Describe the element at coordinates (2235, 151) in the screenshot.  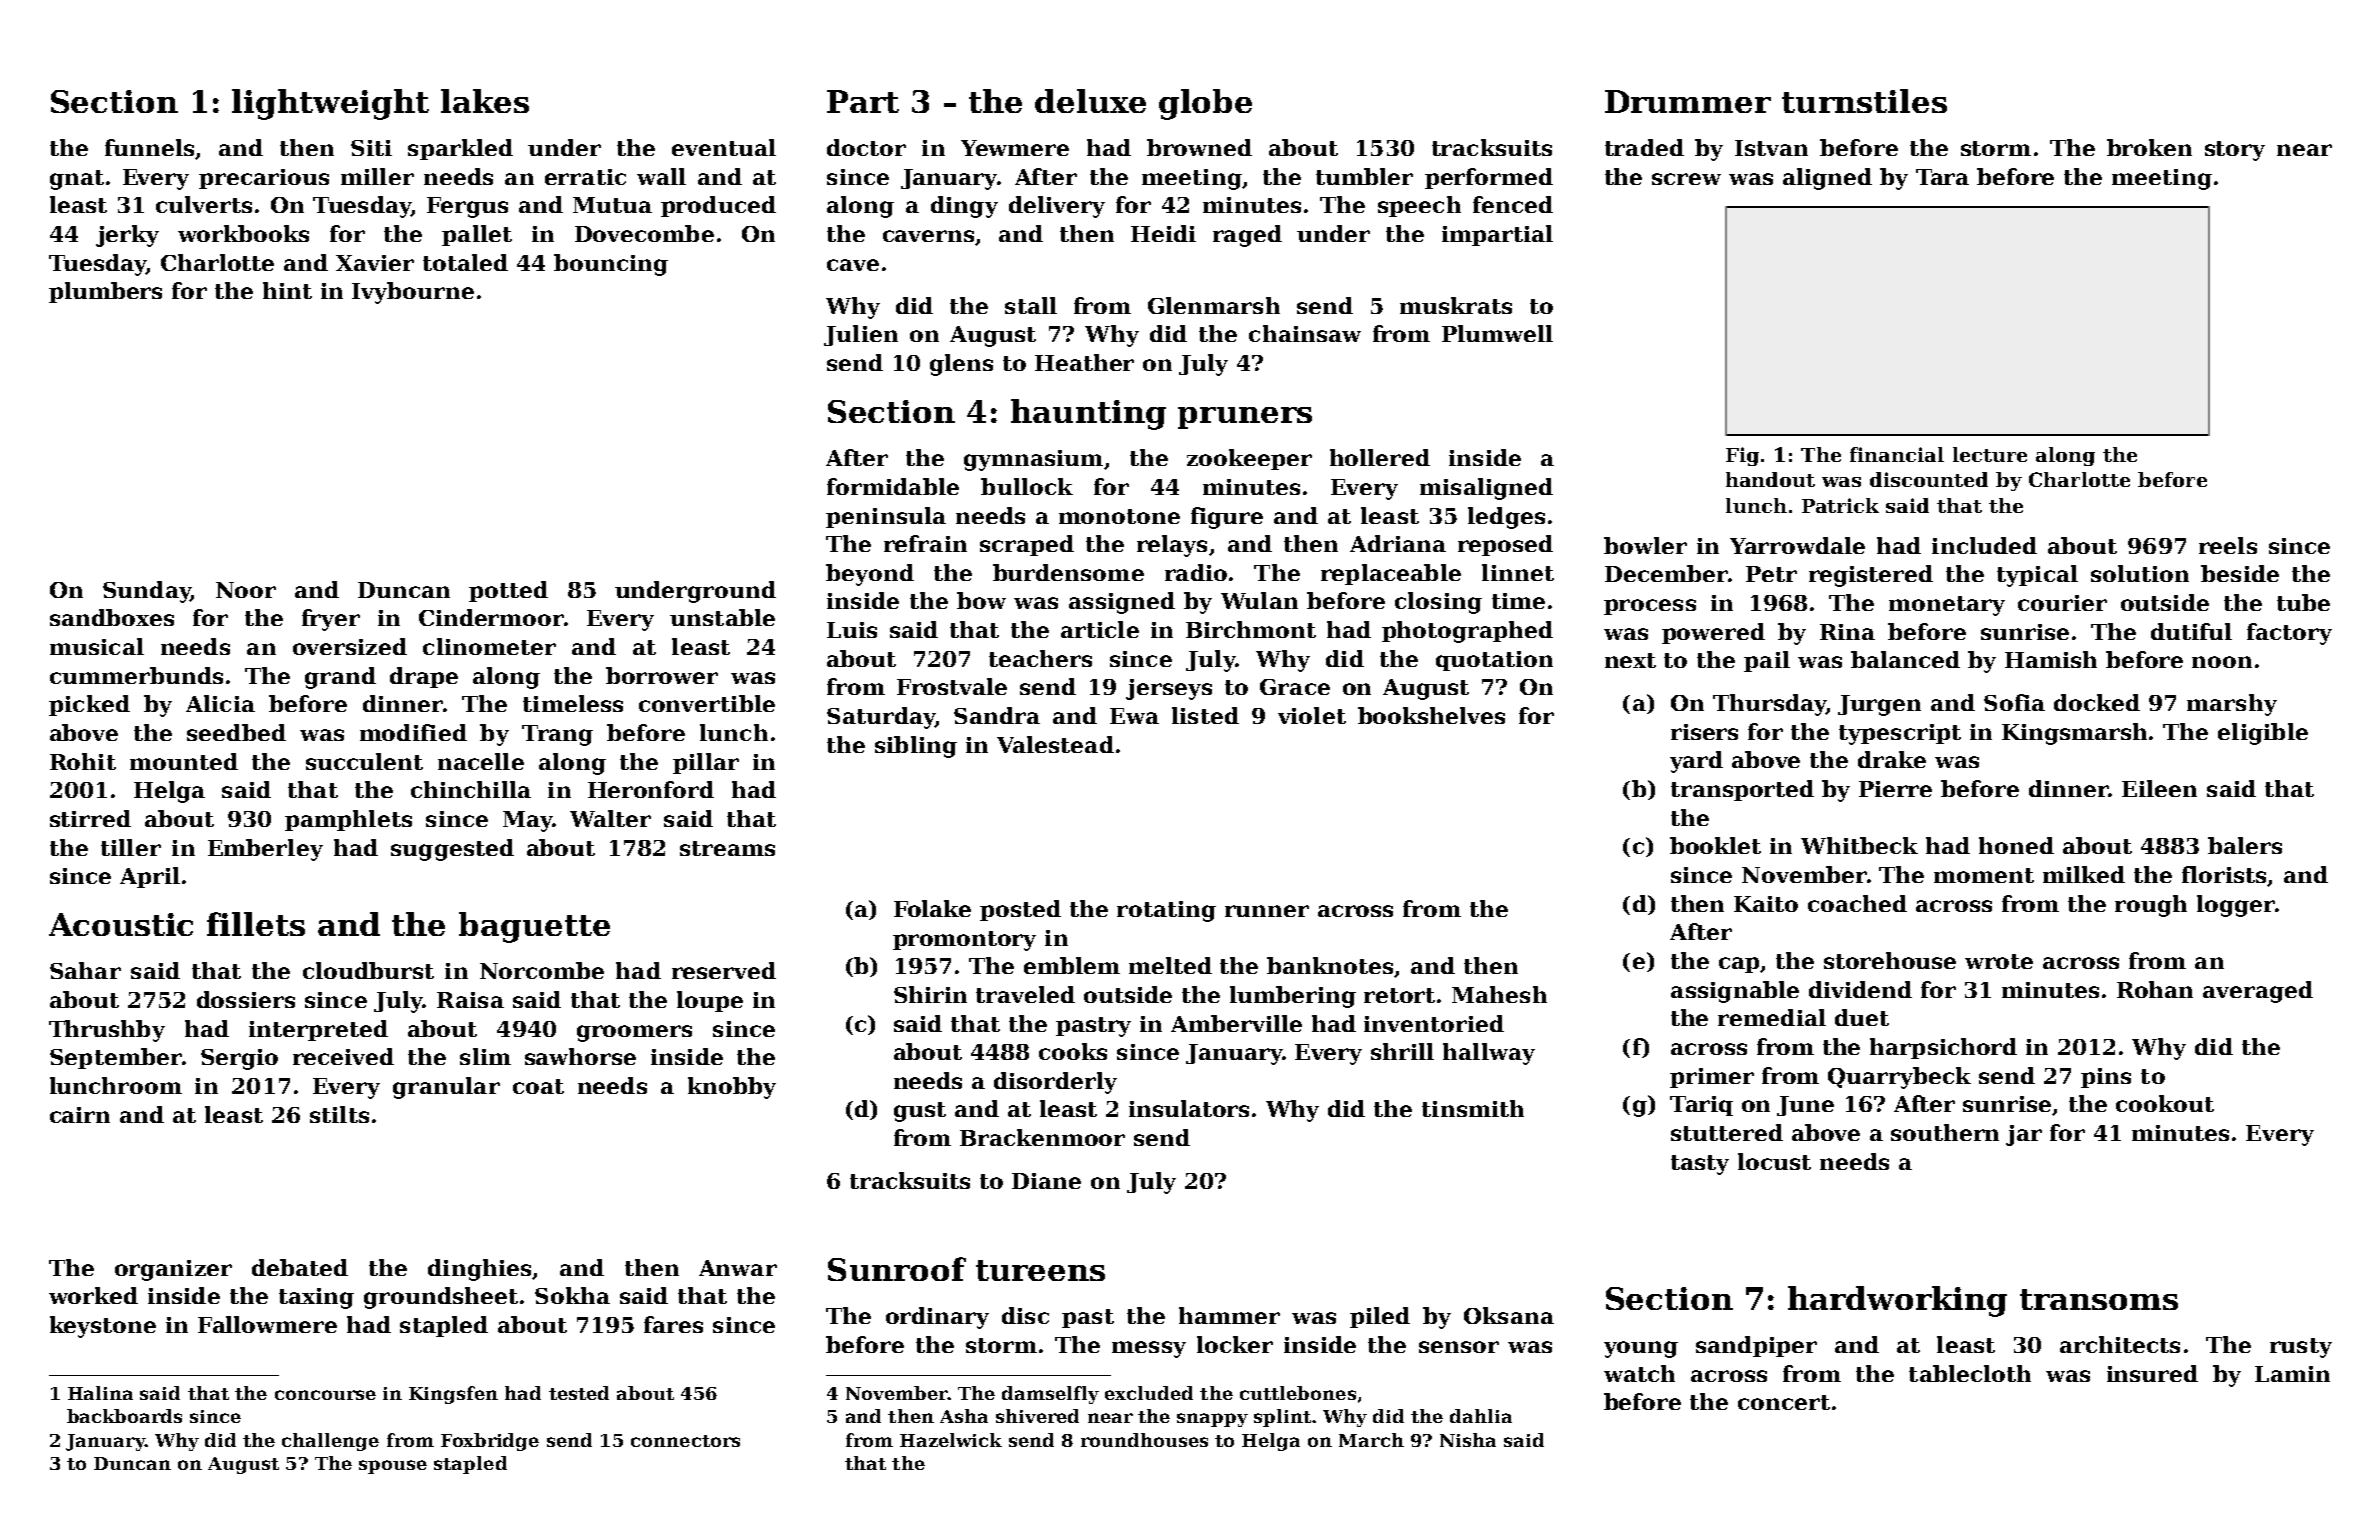
I see `story` at that location.
